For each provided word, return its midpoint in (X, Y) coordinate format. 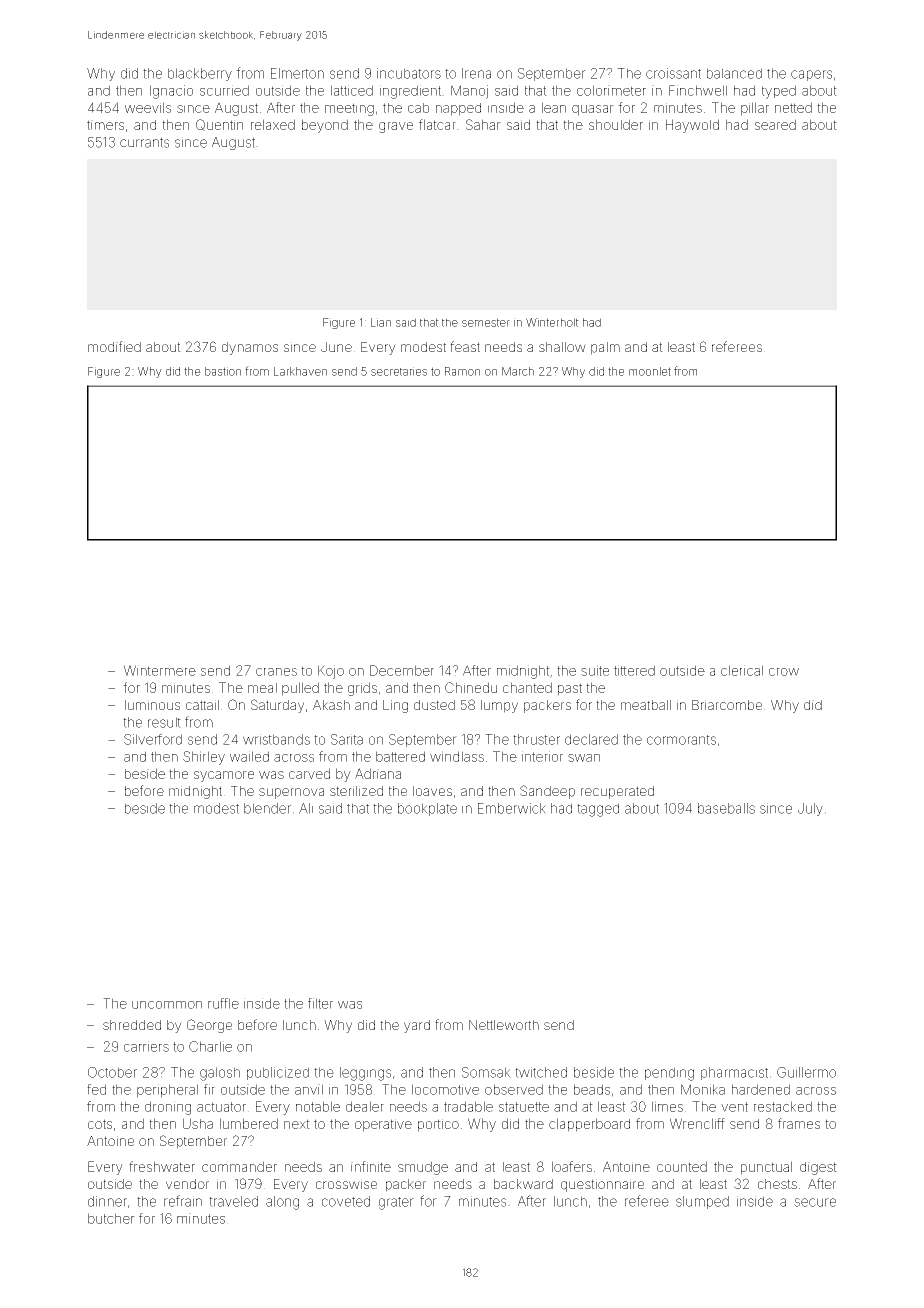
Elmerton (297, 73)
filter (320, 1003)
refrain (183, 1201)
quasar (593, 110)
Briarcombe (727, 705)
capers (811, 75)
